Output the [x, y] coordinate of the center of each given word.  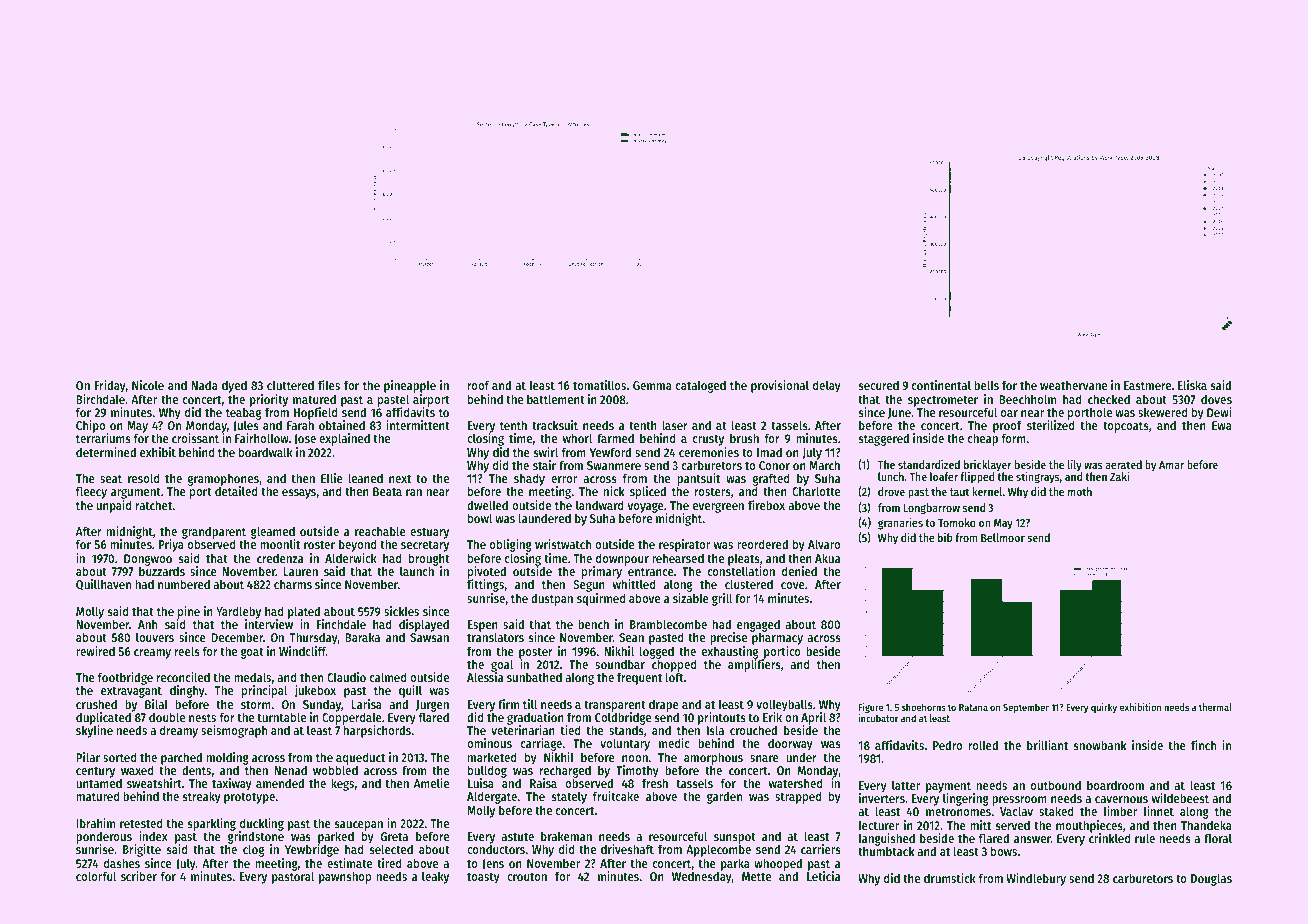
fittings [485, 585]
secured [879, 385]
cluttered [290, 385]
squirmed [601, 599]
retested [141, 823]
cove [793, 585]
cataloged [701, 386]
